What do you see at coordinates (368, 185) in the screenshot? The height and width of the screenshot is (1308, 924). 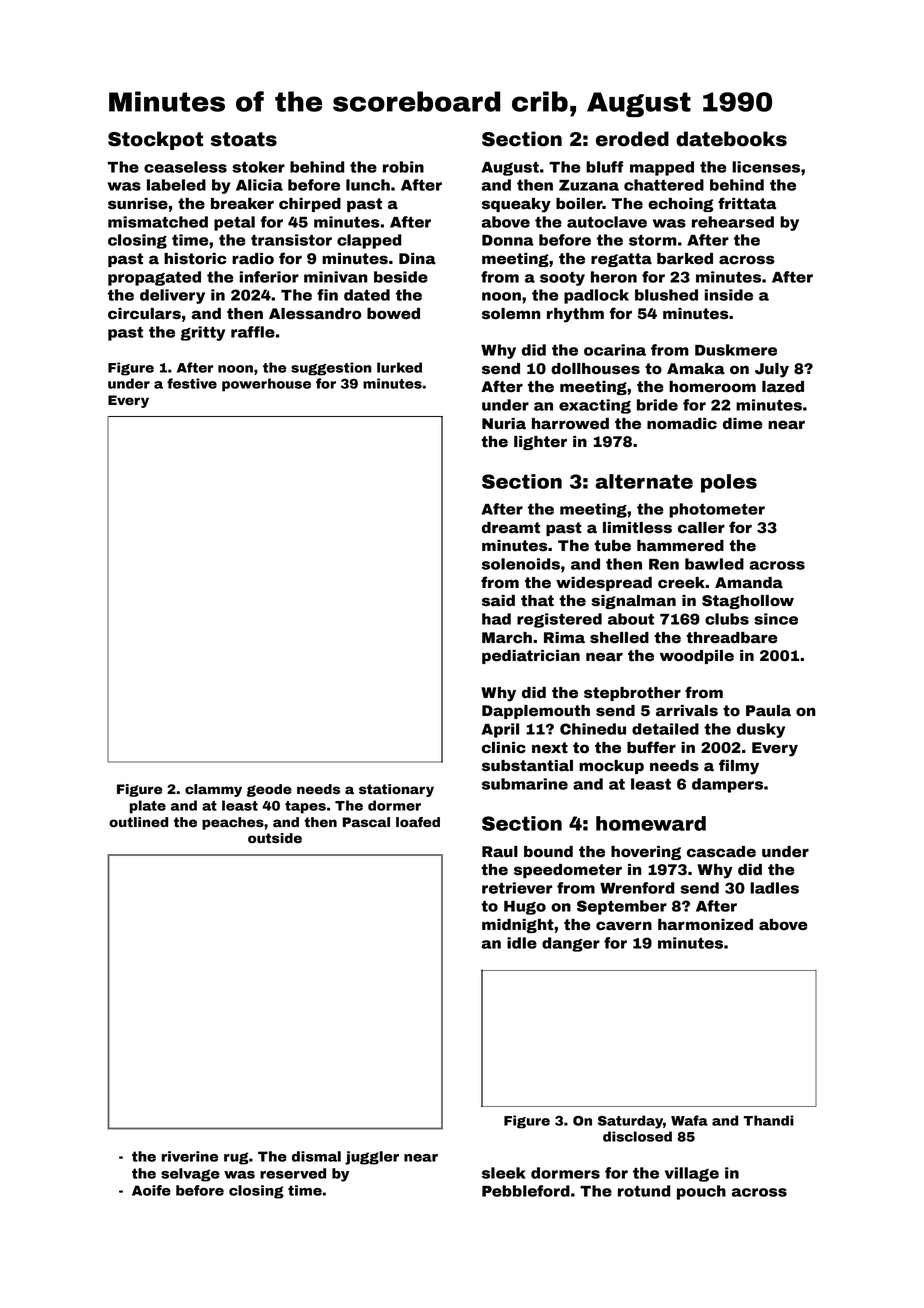 I see `lunch` at bounding box center [368, 185].
